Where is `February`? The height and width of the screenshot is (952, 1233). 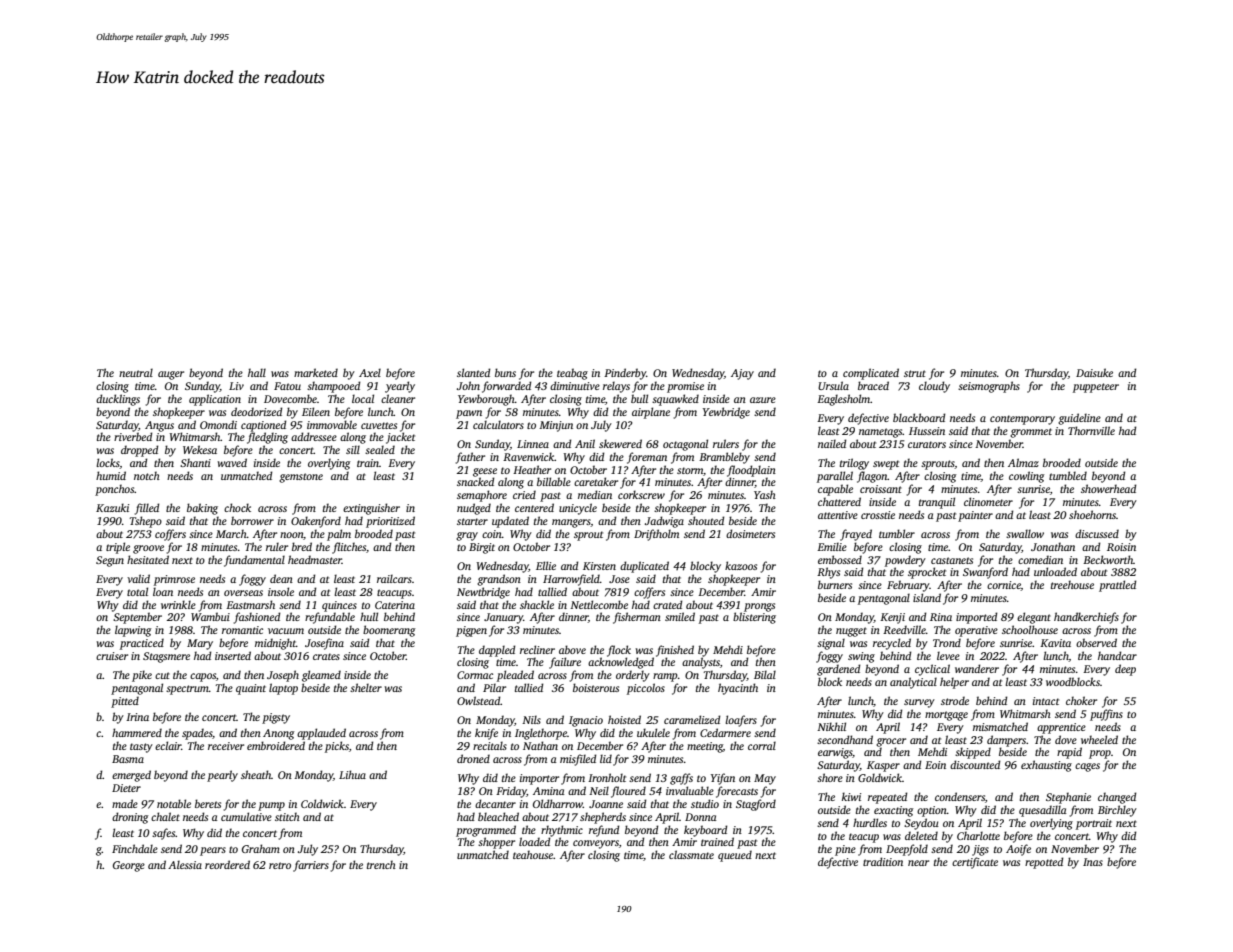
February is located at coordinates (908, 586).
